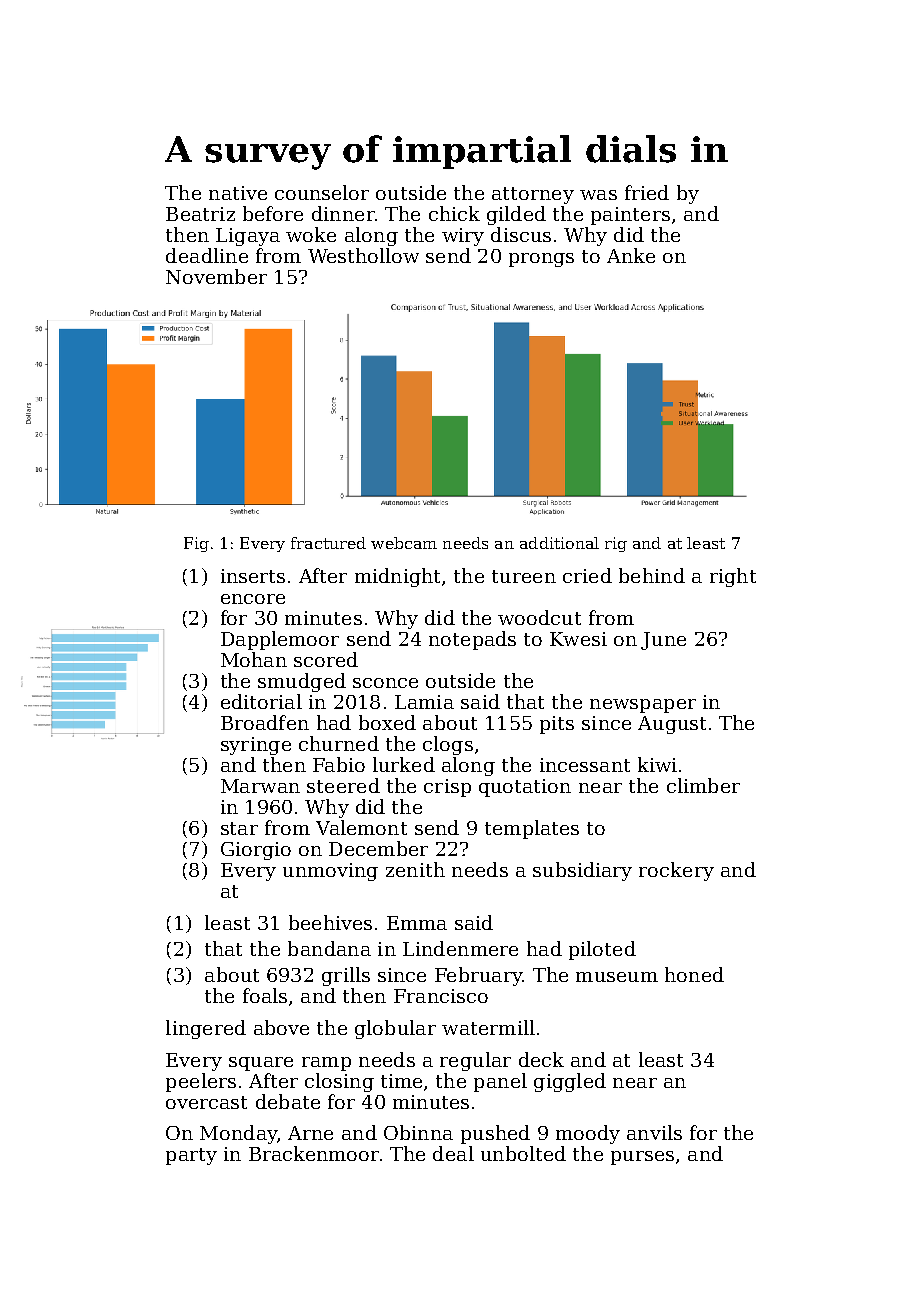  I want to click on Emma, so click(417, 923).
